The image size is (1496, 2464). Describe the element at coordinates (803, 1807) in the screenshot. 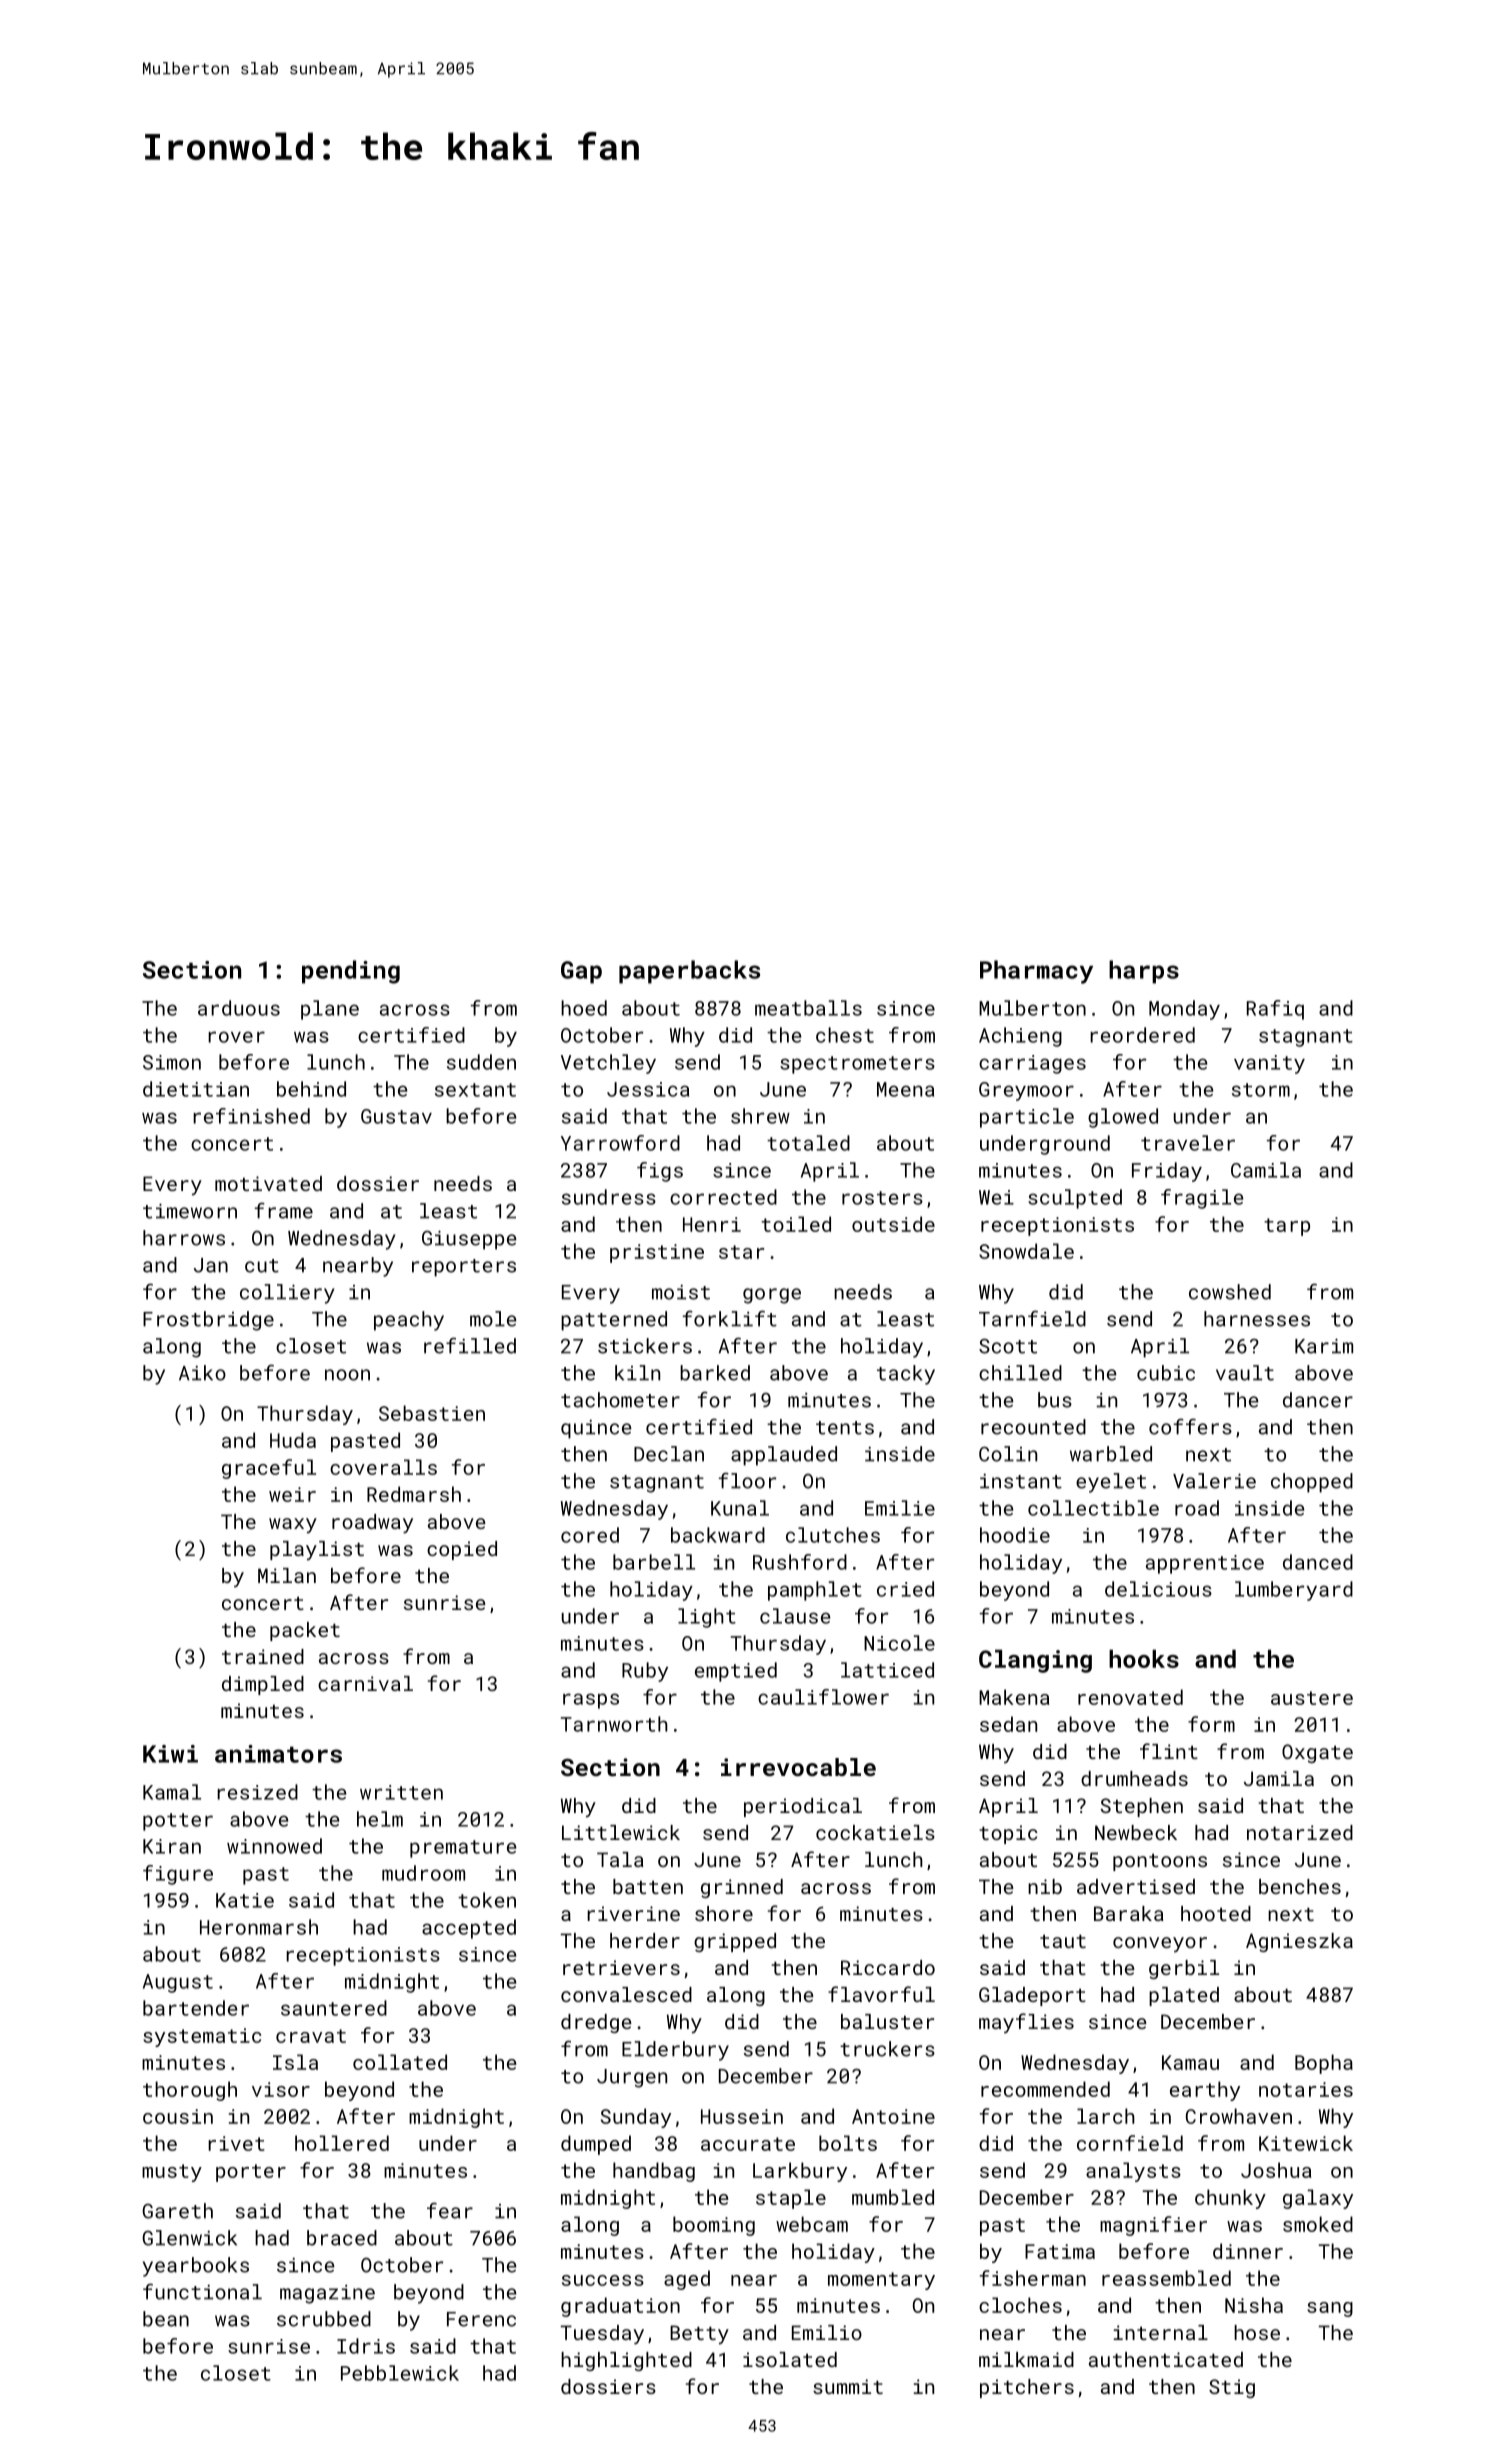

I see `periodical` at that location.
